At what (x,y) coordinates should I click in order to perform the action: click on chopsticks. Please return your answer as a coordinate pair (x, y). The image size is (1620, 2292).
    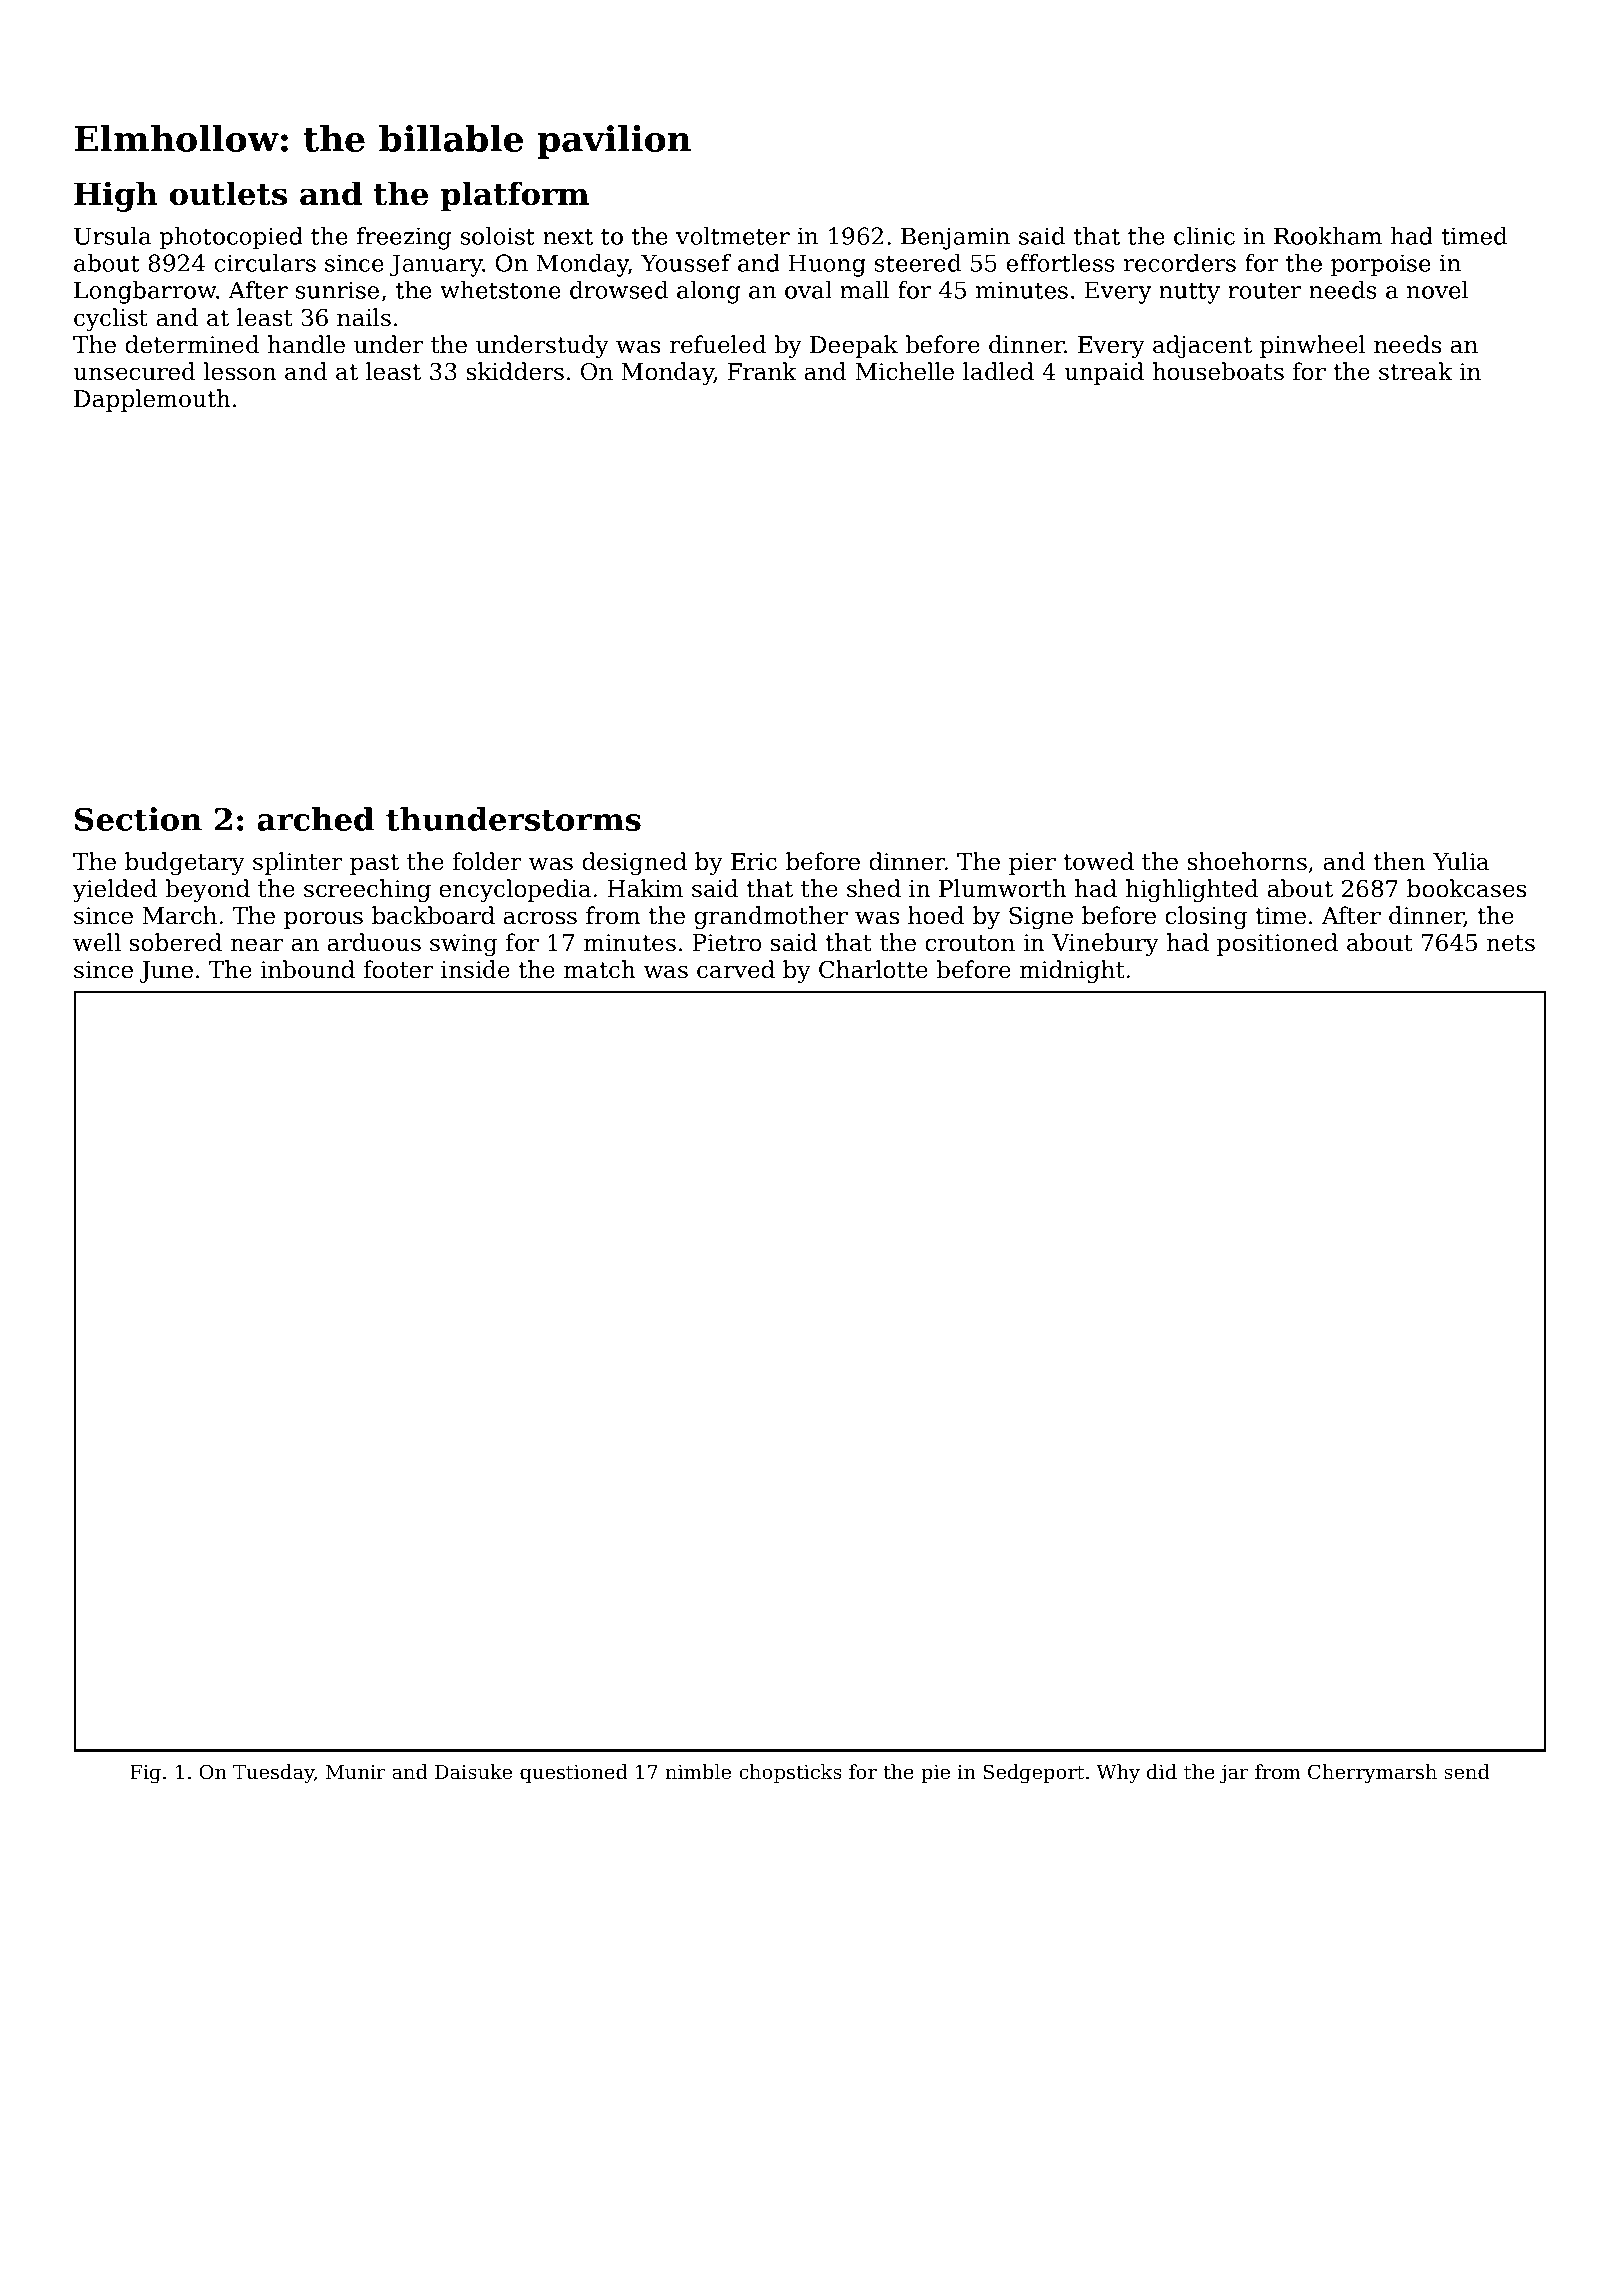
    Looking at the image, I should click on (790, 1773).
